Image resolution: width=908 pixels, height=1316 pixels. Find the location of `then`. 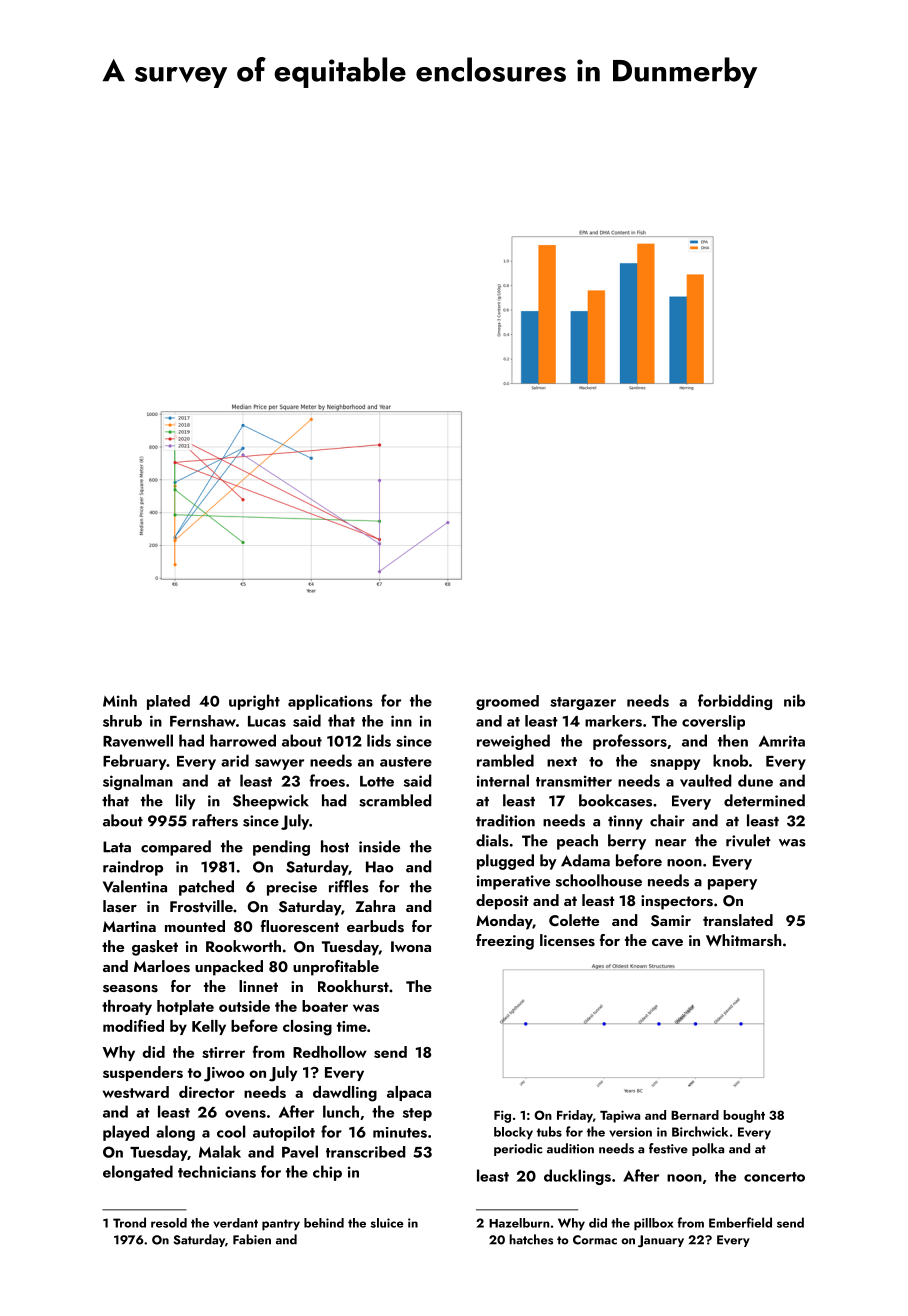

then is located at coordinates (733, 740).
